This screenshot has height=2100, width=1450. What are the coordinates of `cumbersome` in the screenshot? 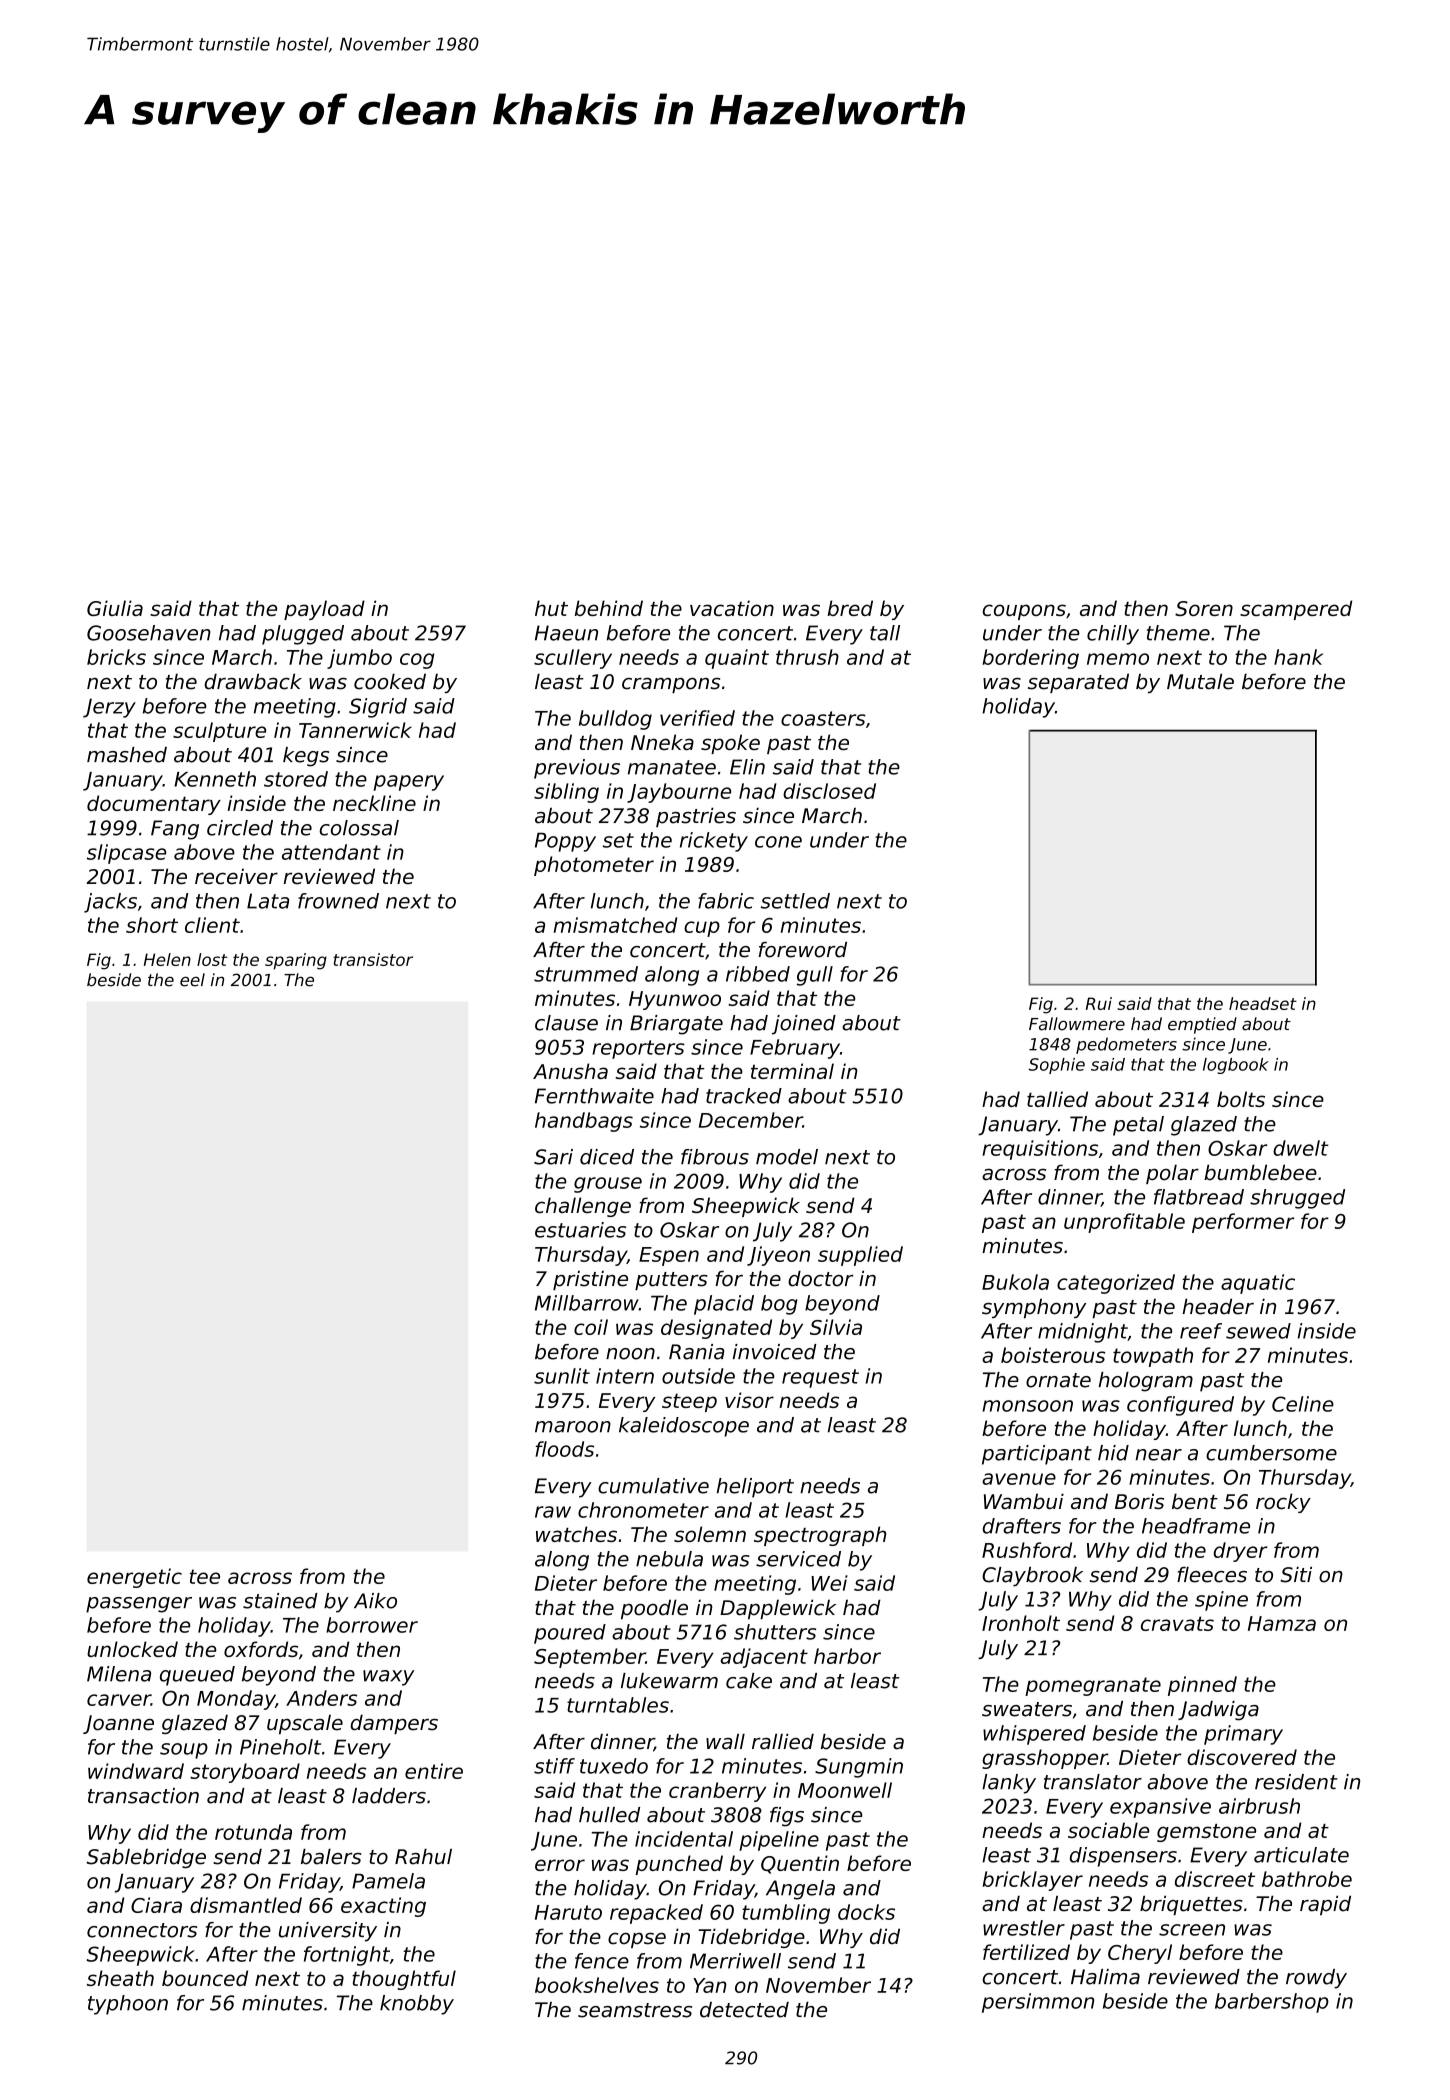 It's located at (1271, 1453).
